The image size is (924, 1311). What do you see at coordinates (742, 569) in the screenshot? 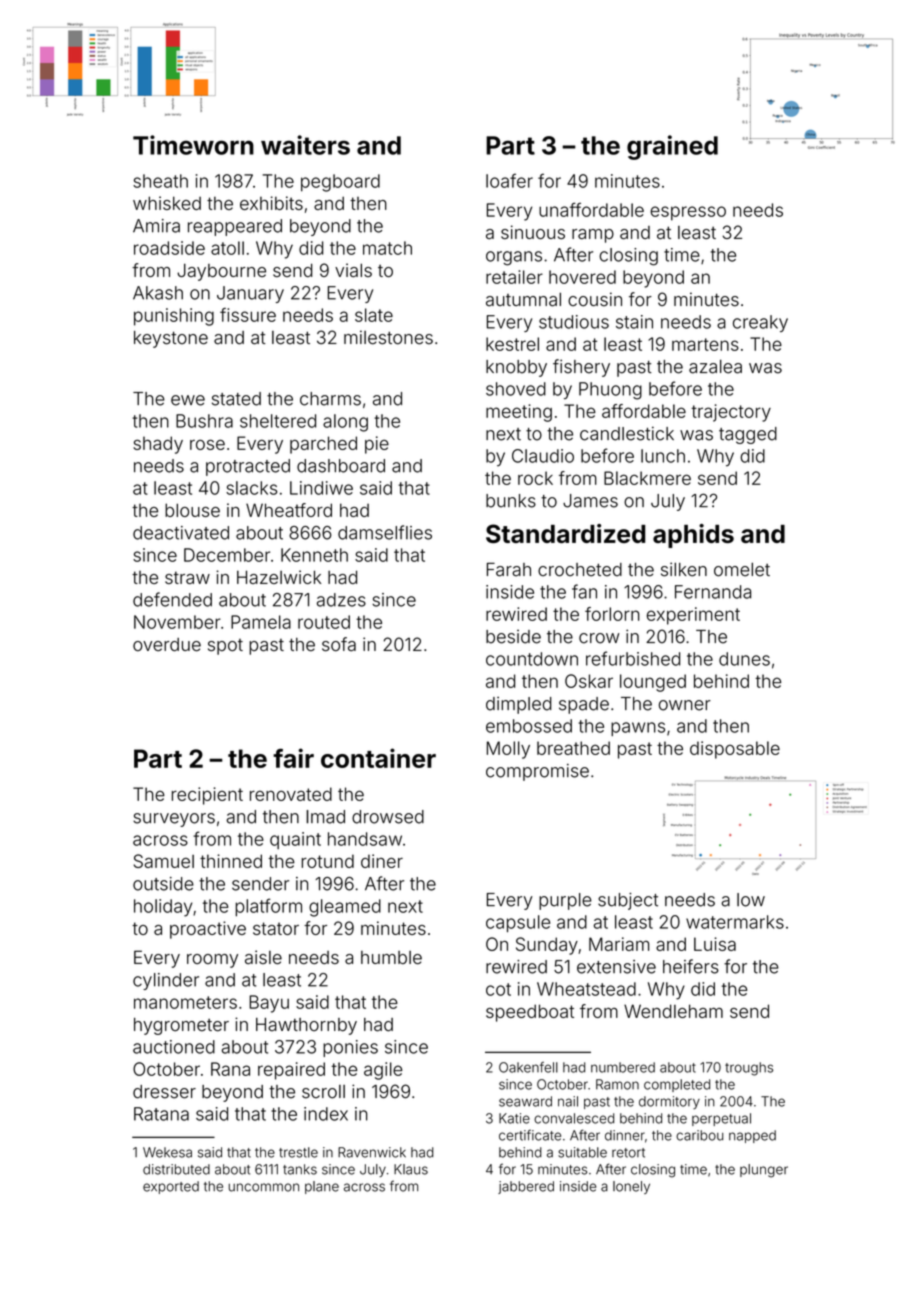
I see `omelet` at bounding box center [742, 569].
